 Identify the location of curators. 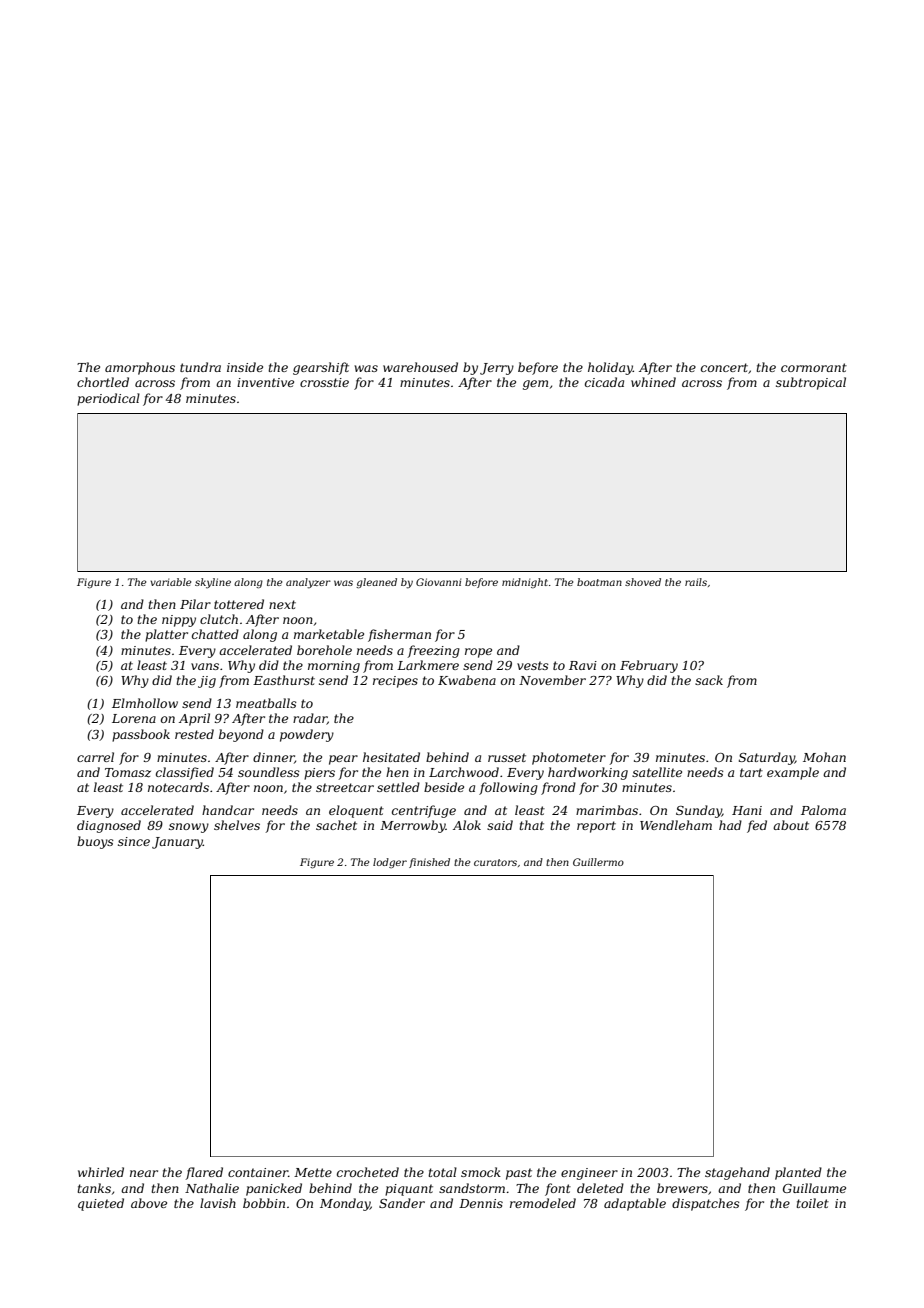
(495, 862).
